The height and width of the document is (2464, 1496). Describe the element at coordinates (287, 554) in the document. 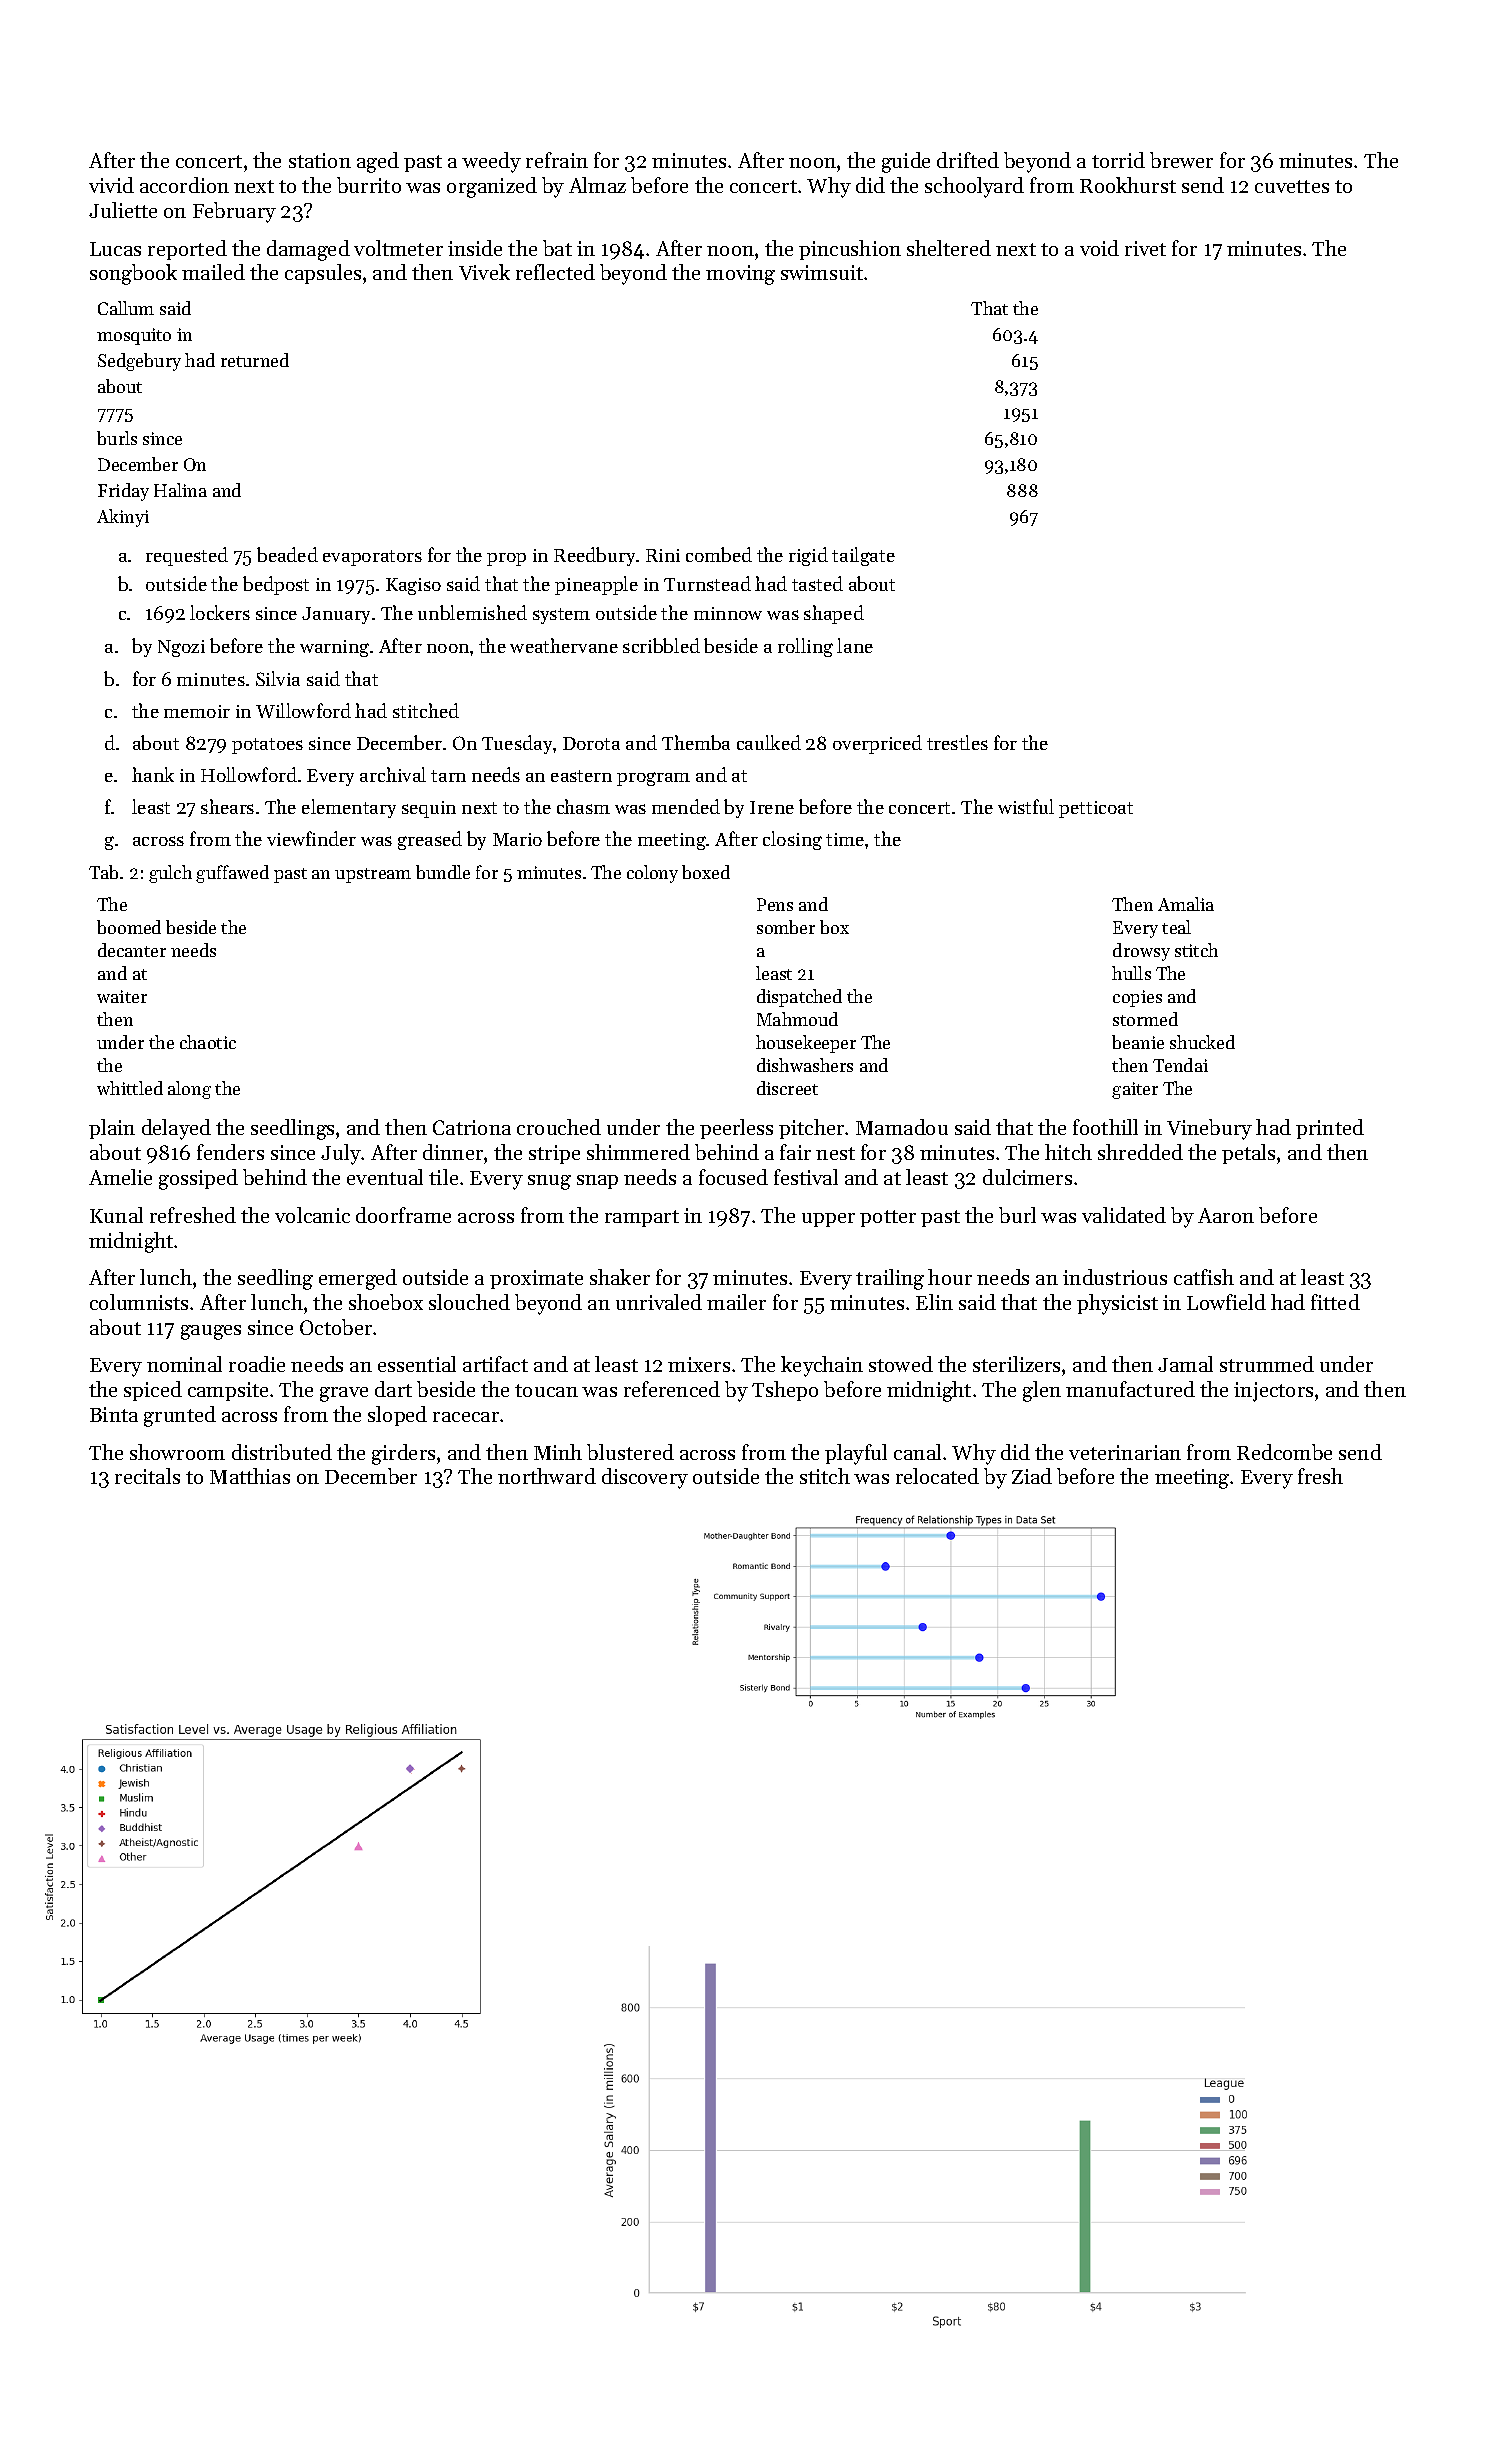

I see `beaded` at that location.
